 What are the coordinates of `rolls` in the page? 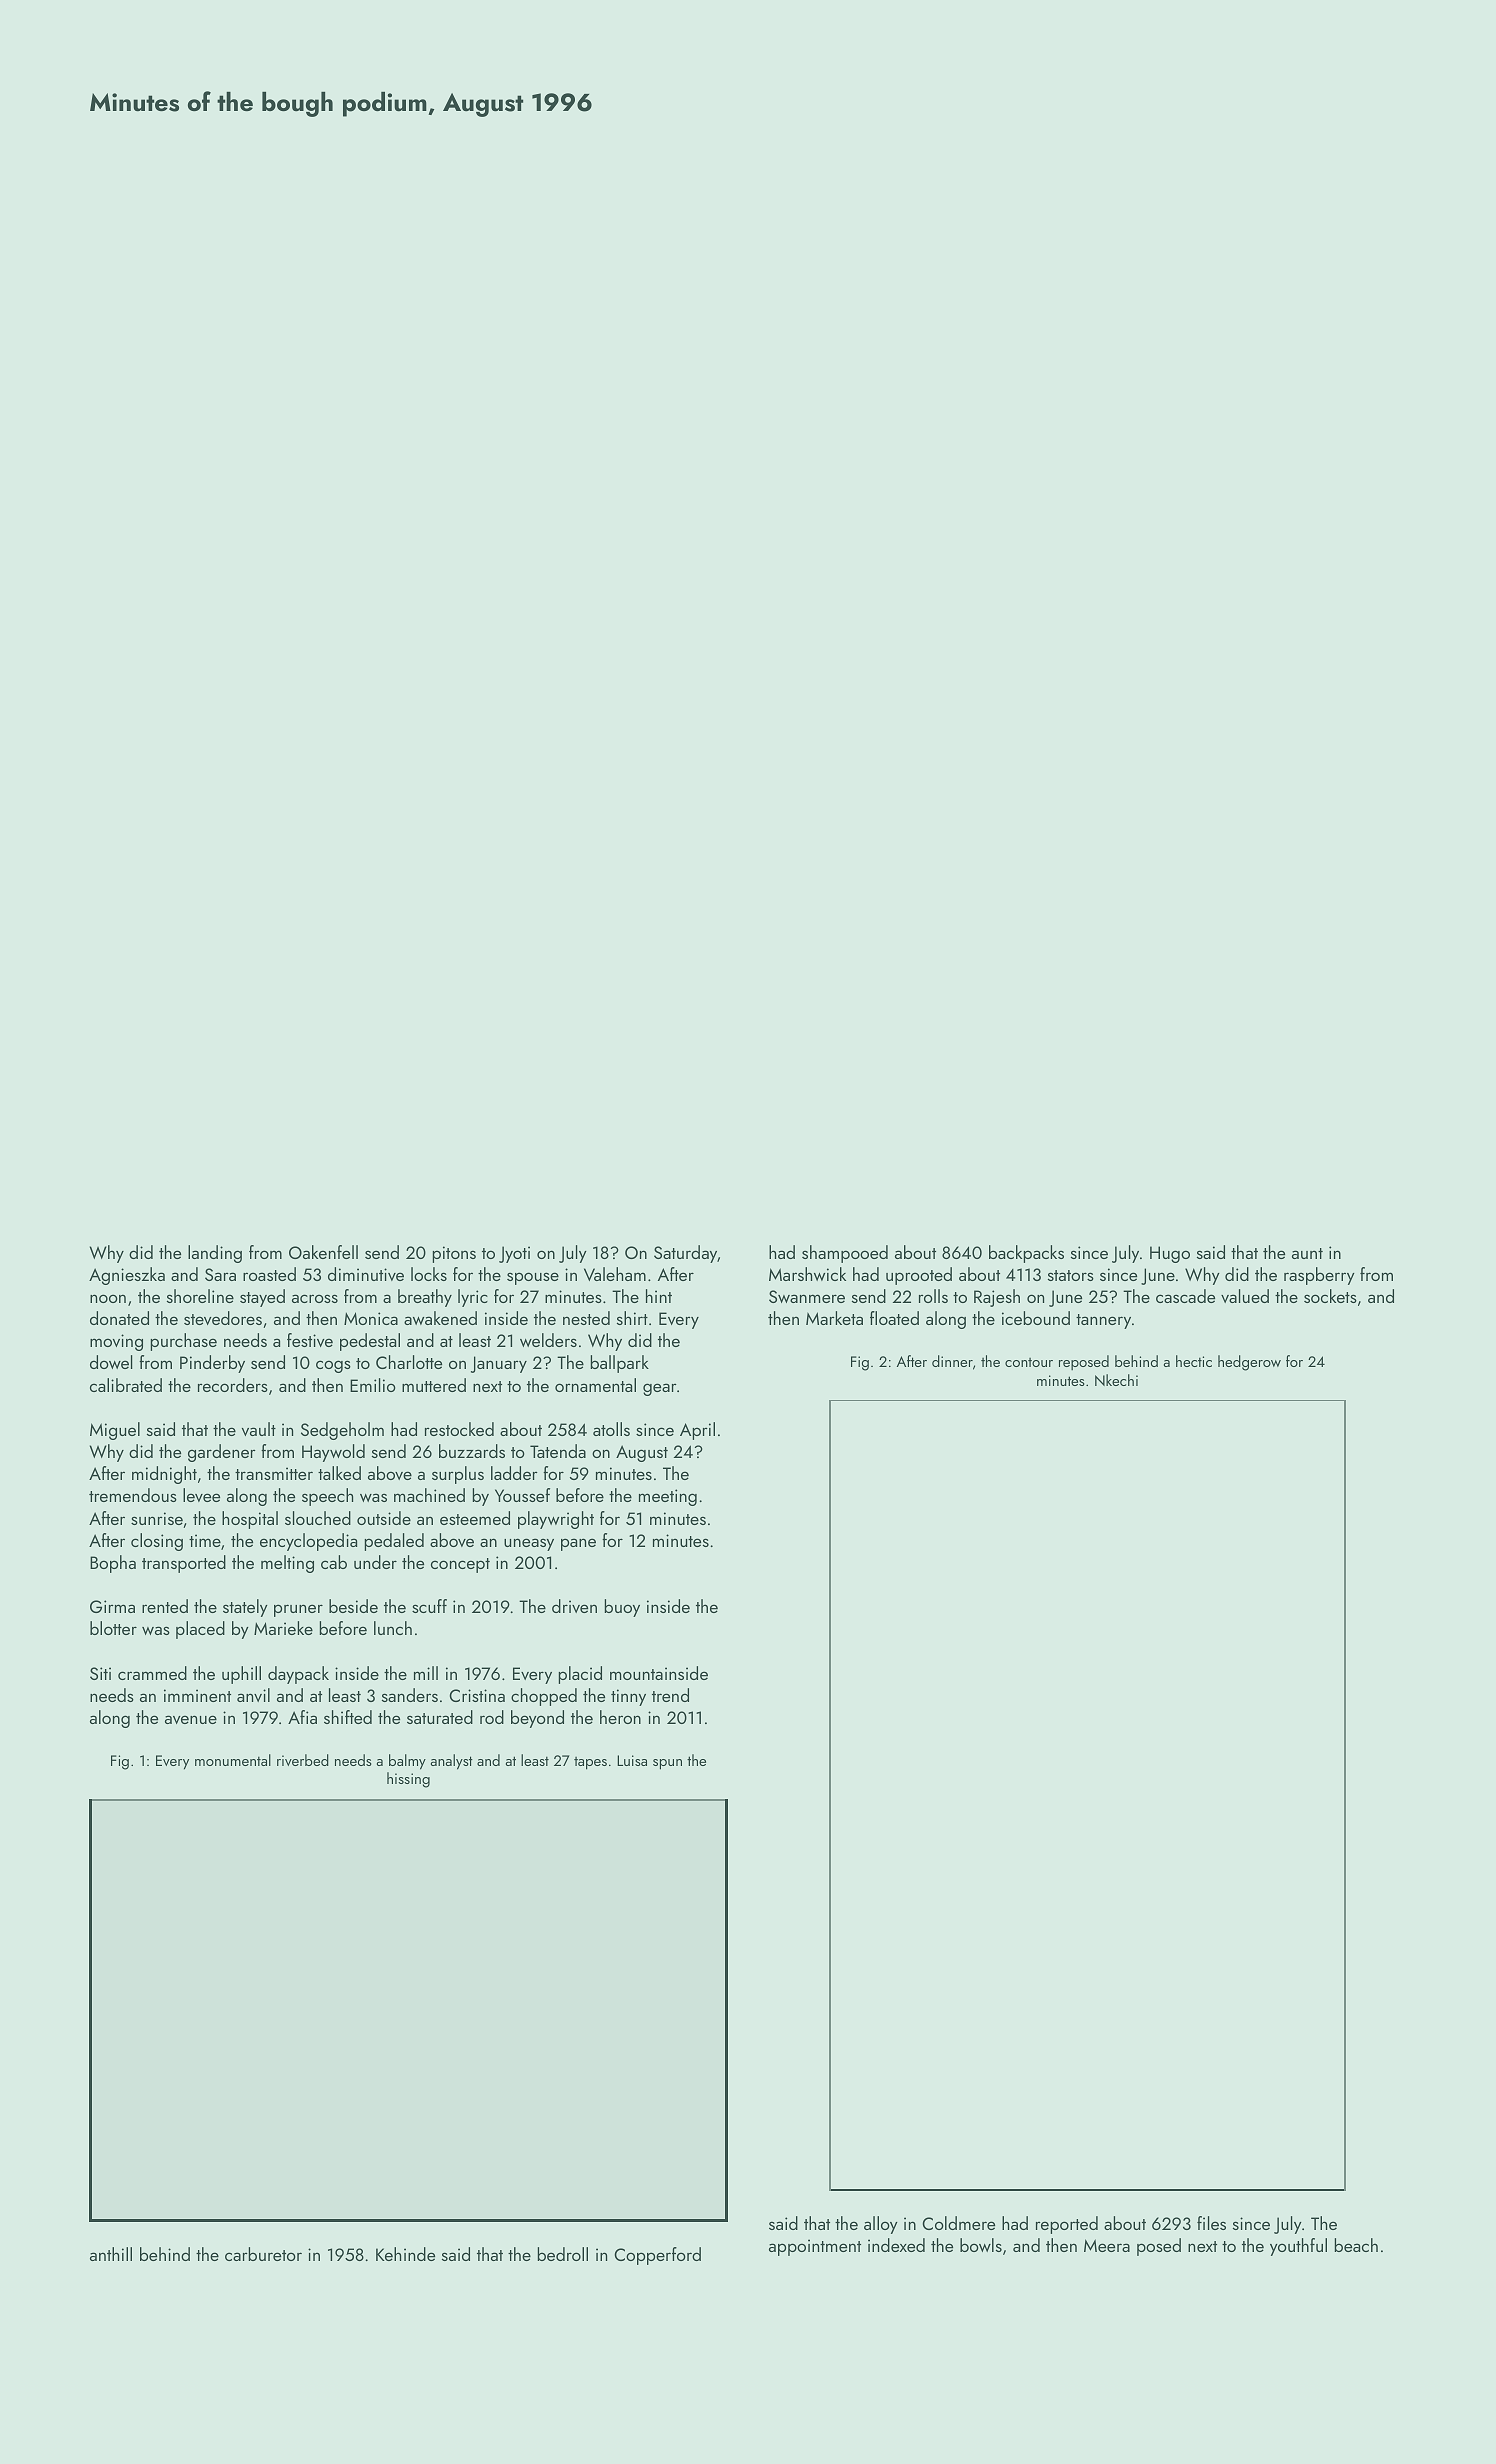 It's located at (933, 1296).
